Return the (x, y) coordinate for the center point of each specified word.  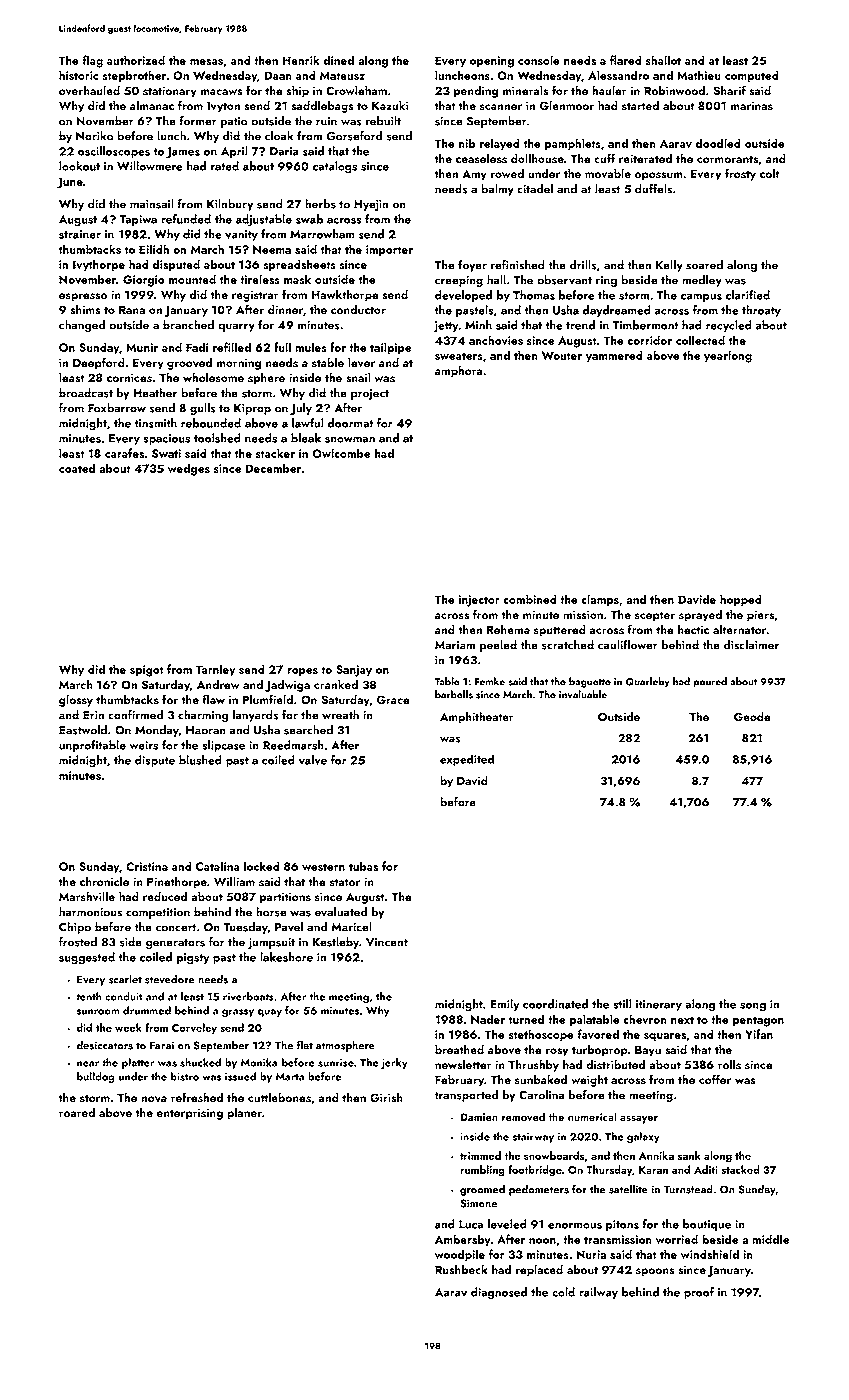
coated (77, 468)
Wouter (562, 355)
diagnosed (499, 1293)
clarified (748, 295)
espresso (83, 297)
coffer (715, 1079)
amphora (459, 371)
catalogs (335, 167)
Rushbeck (461, 1269)
